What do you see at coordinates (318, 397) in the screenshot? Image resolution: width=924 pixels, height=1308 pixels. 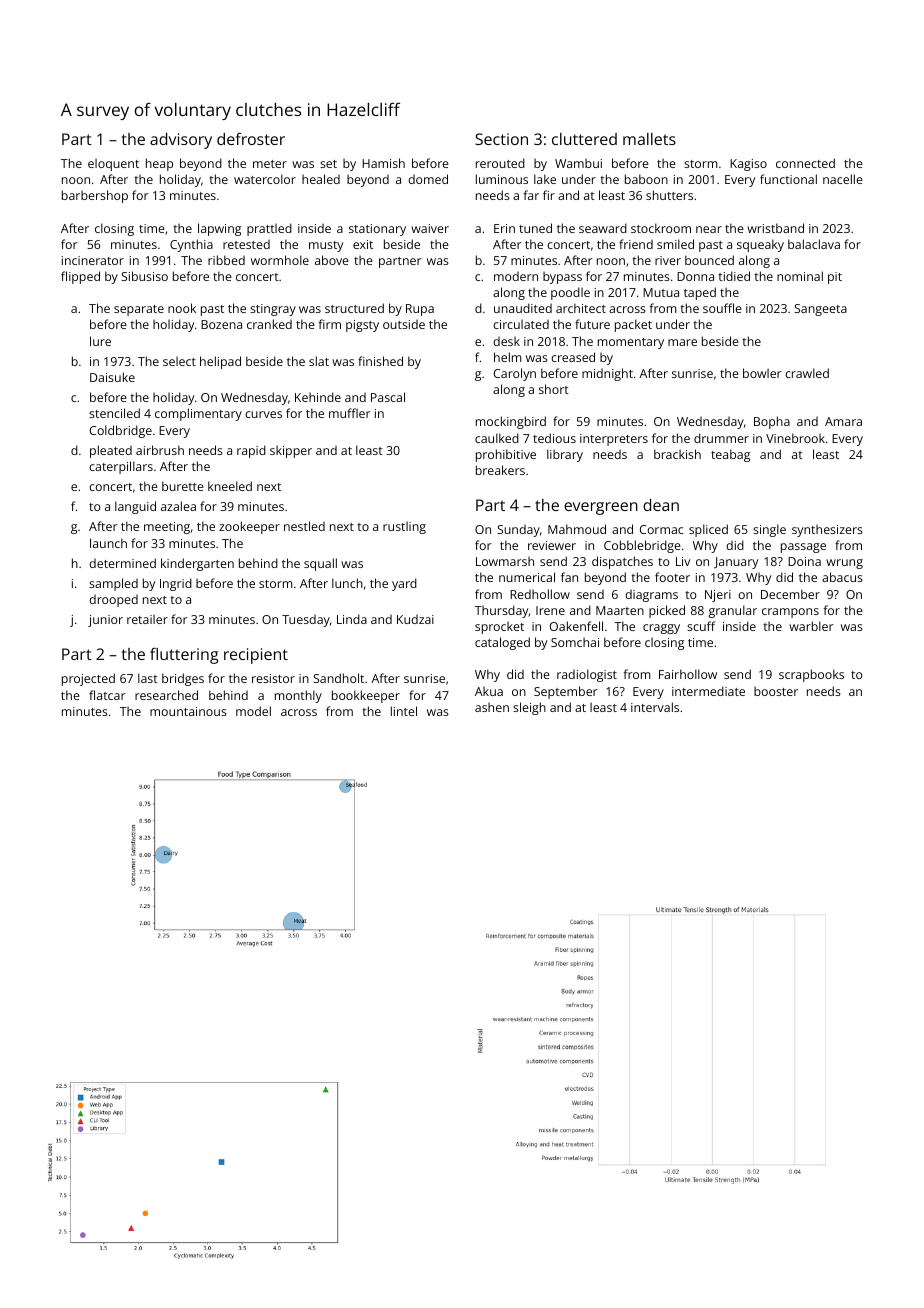 I see `Kehinde` at bounding box center [318, 397].
